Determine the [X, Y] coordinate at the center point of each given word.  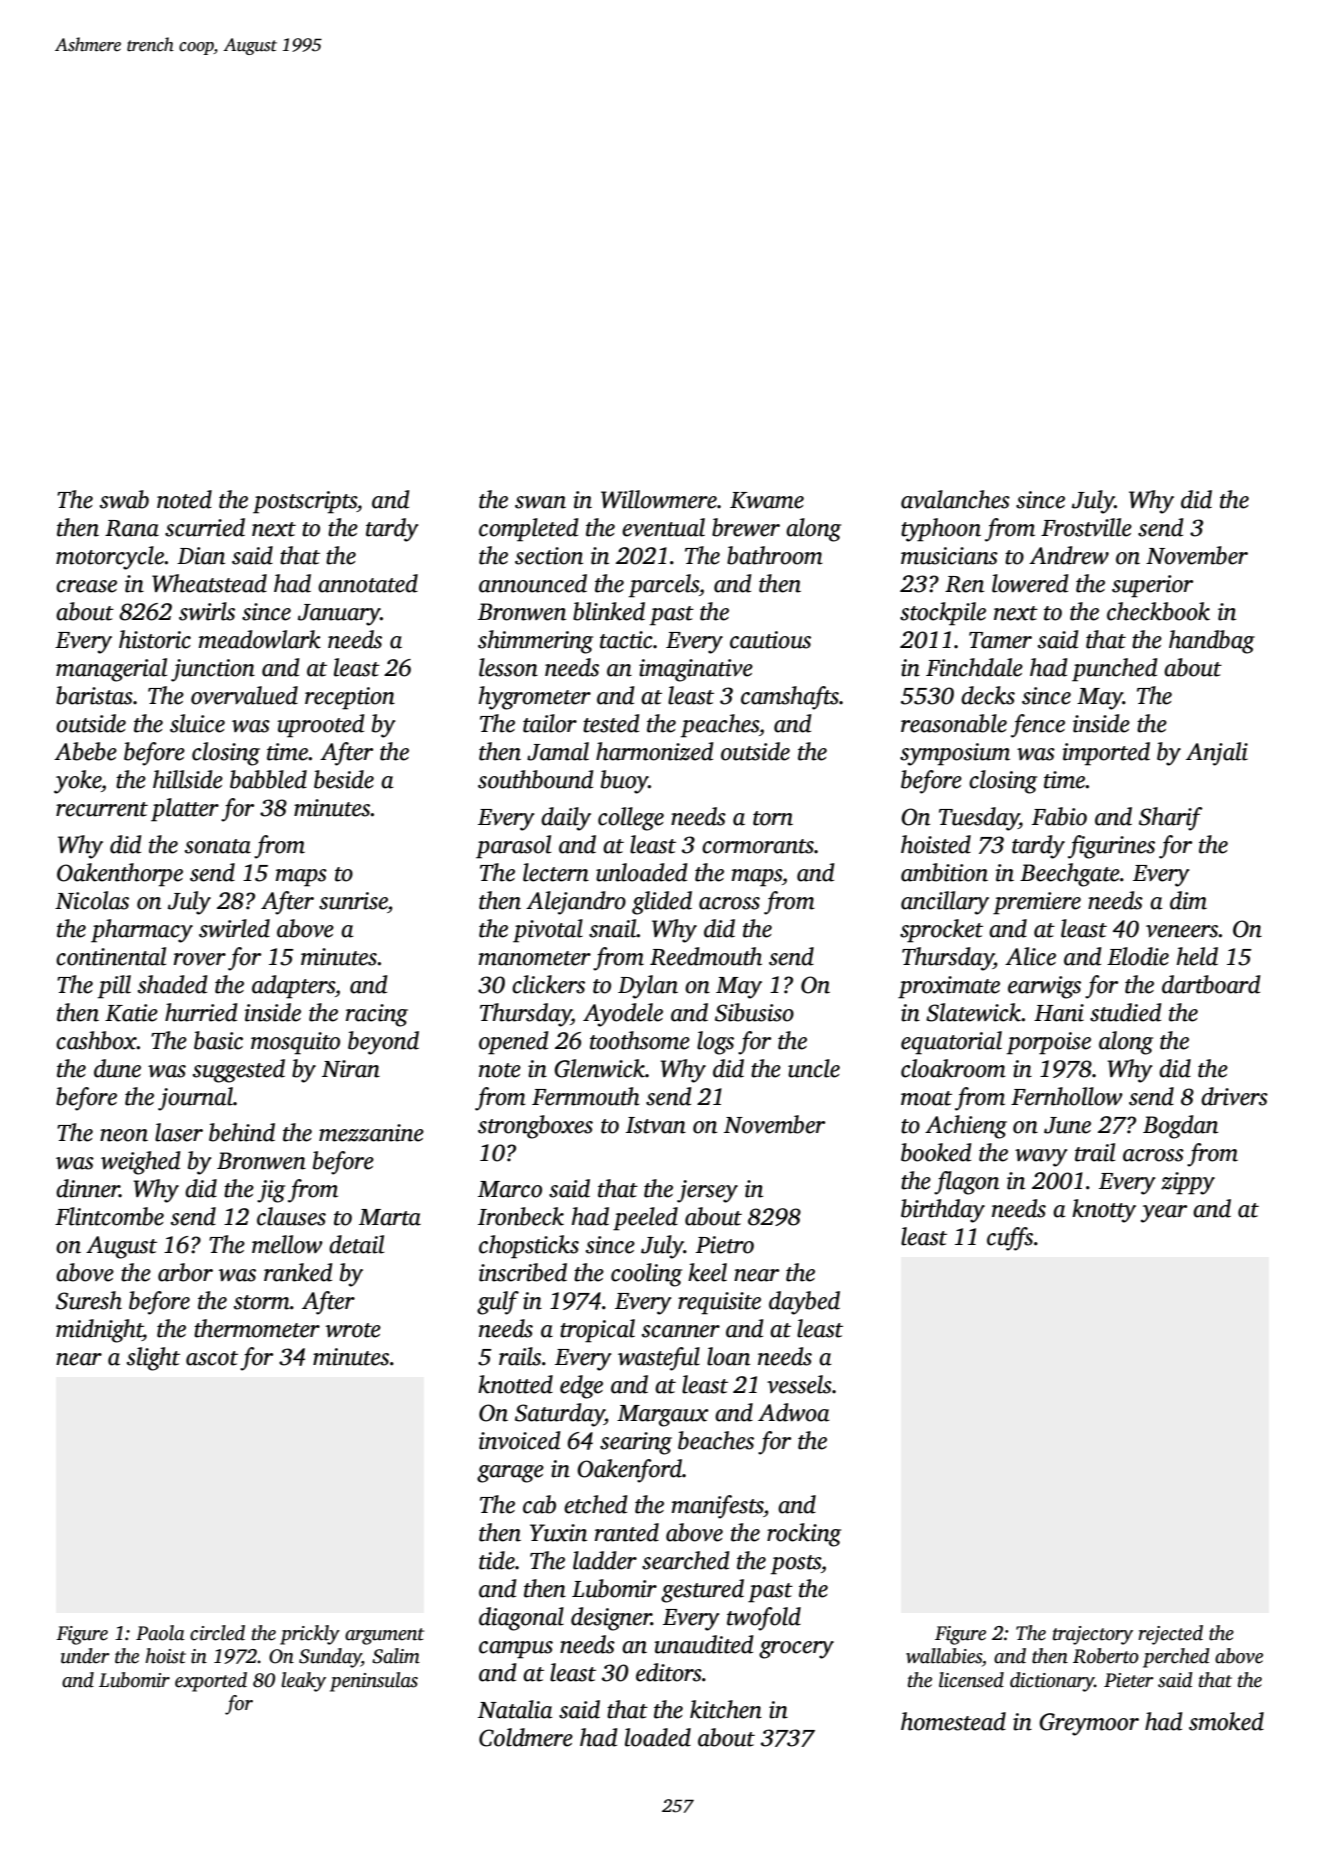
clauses [291, 1216]
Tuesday [979, 819]
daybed [804, 1303]
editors [669, 1672]
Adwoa [794, 1412]
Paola [160, 1633]
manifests [718, 1507]
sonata [218, 846]
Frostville [1086, 527]
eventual [663, 527]
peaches [720, 726]
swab [124, 499]
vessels [799, 1384]
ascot [212, 1358]
